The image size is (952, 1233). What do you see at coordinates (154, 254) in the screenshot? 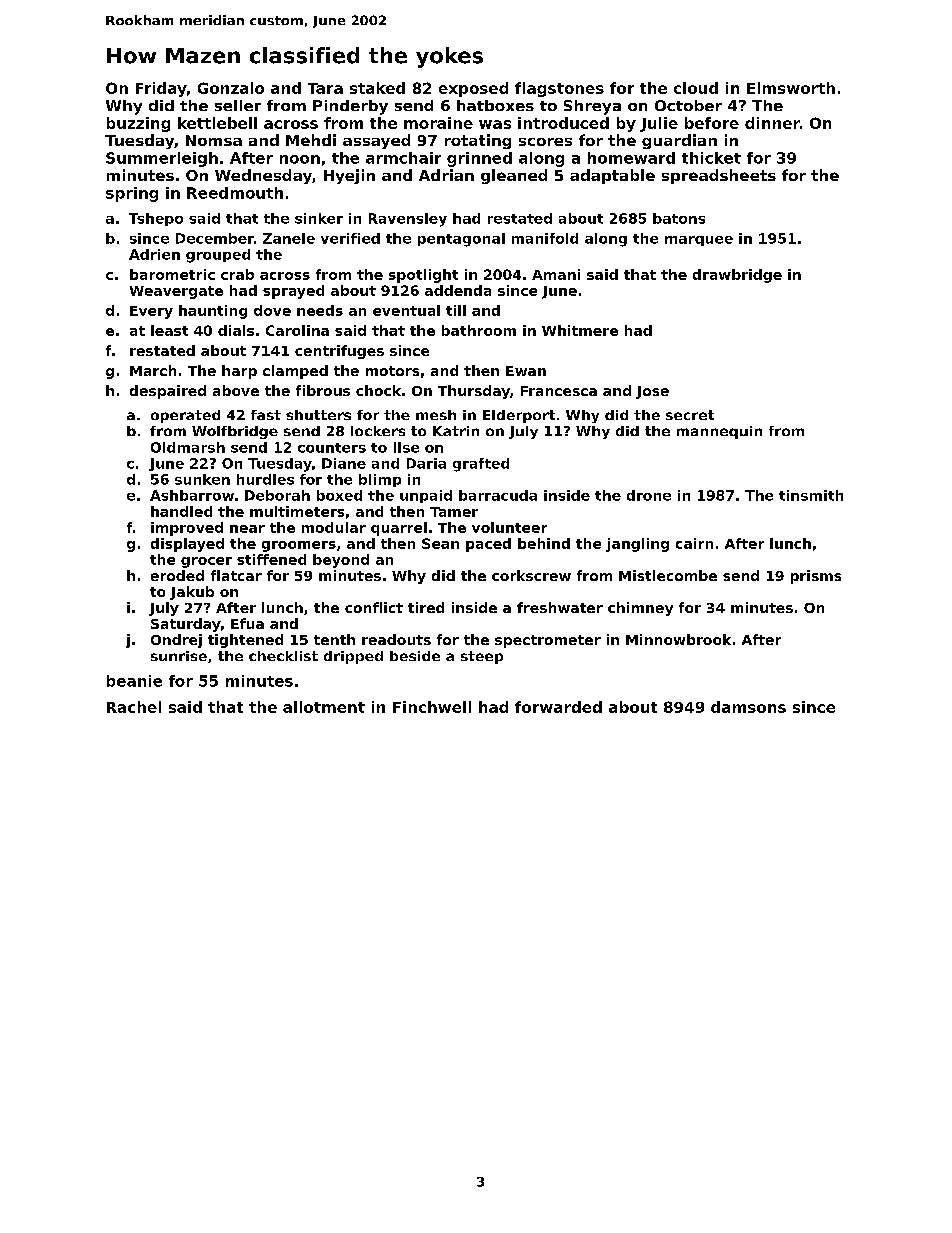
I see `Adrien` at bounding box center [154, 254].
